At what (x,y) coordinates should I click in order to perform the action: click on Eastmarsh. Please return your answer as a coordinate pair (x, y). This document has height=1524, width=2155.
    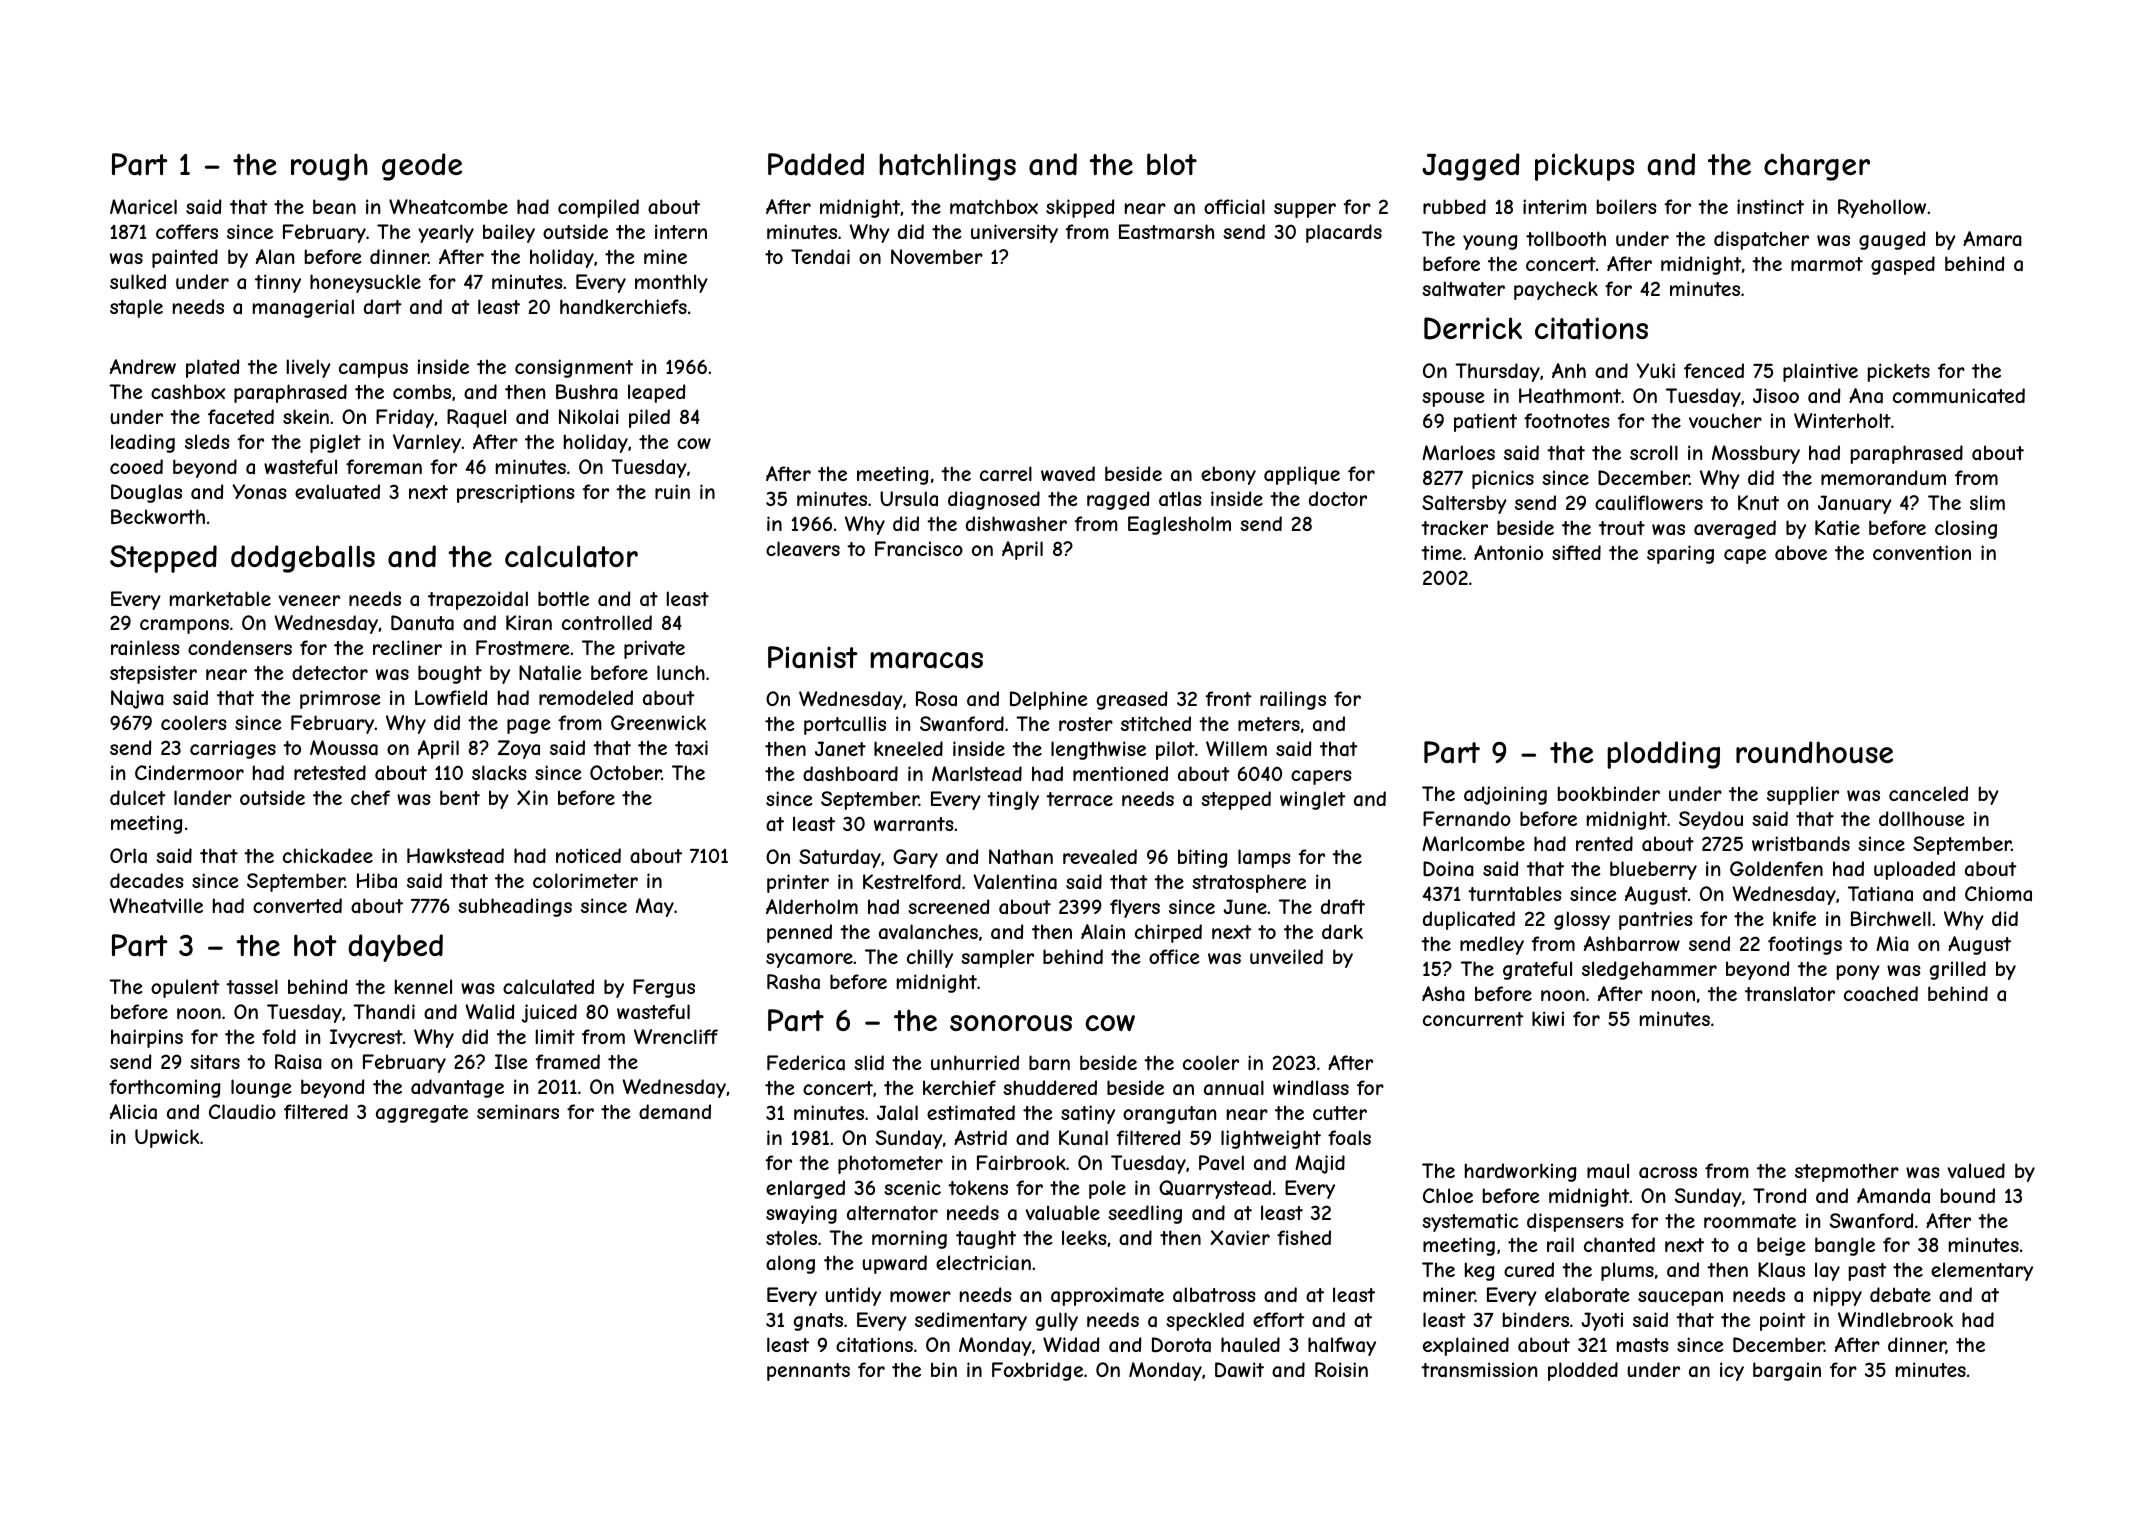
    Looking at the image, I should click on (1166, 232).
